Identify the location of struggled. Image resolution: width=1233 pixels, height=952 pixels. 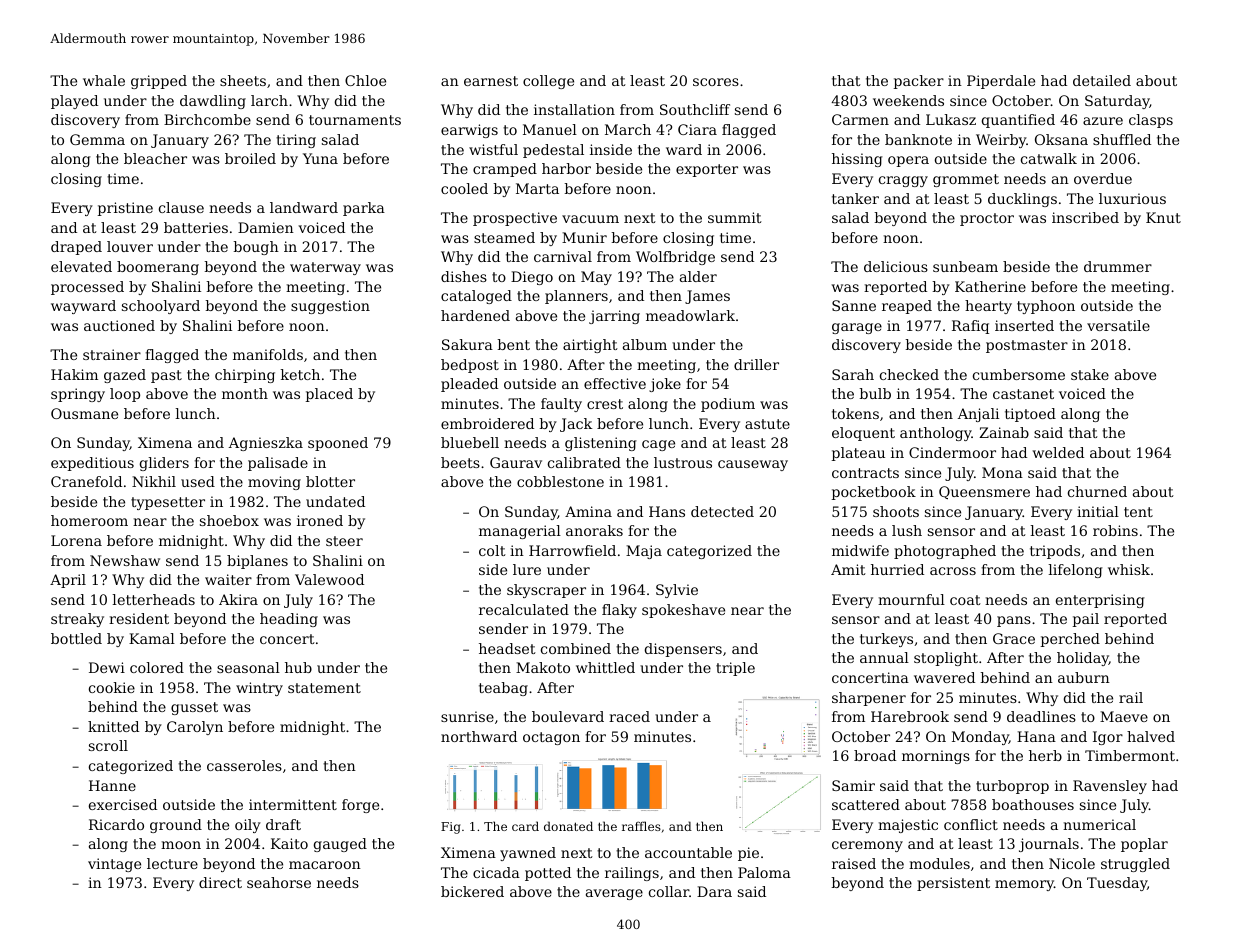
(1135, 865).
